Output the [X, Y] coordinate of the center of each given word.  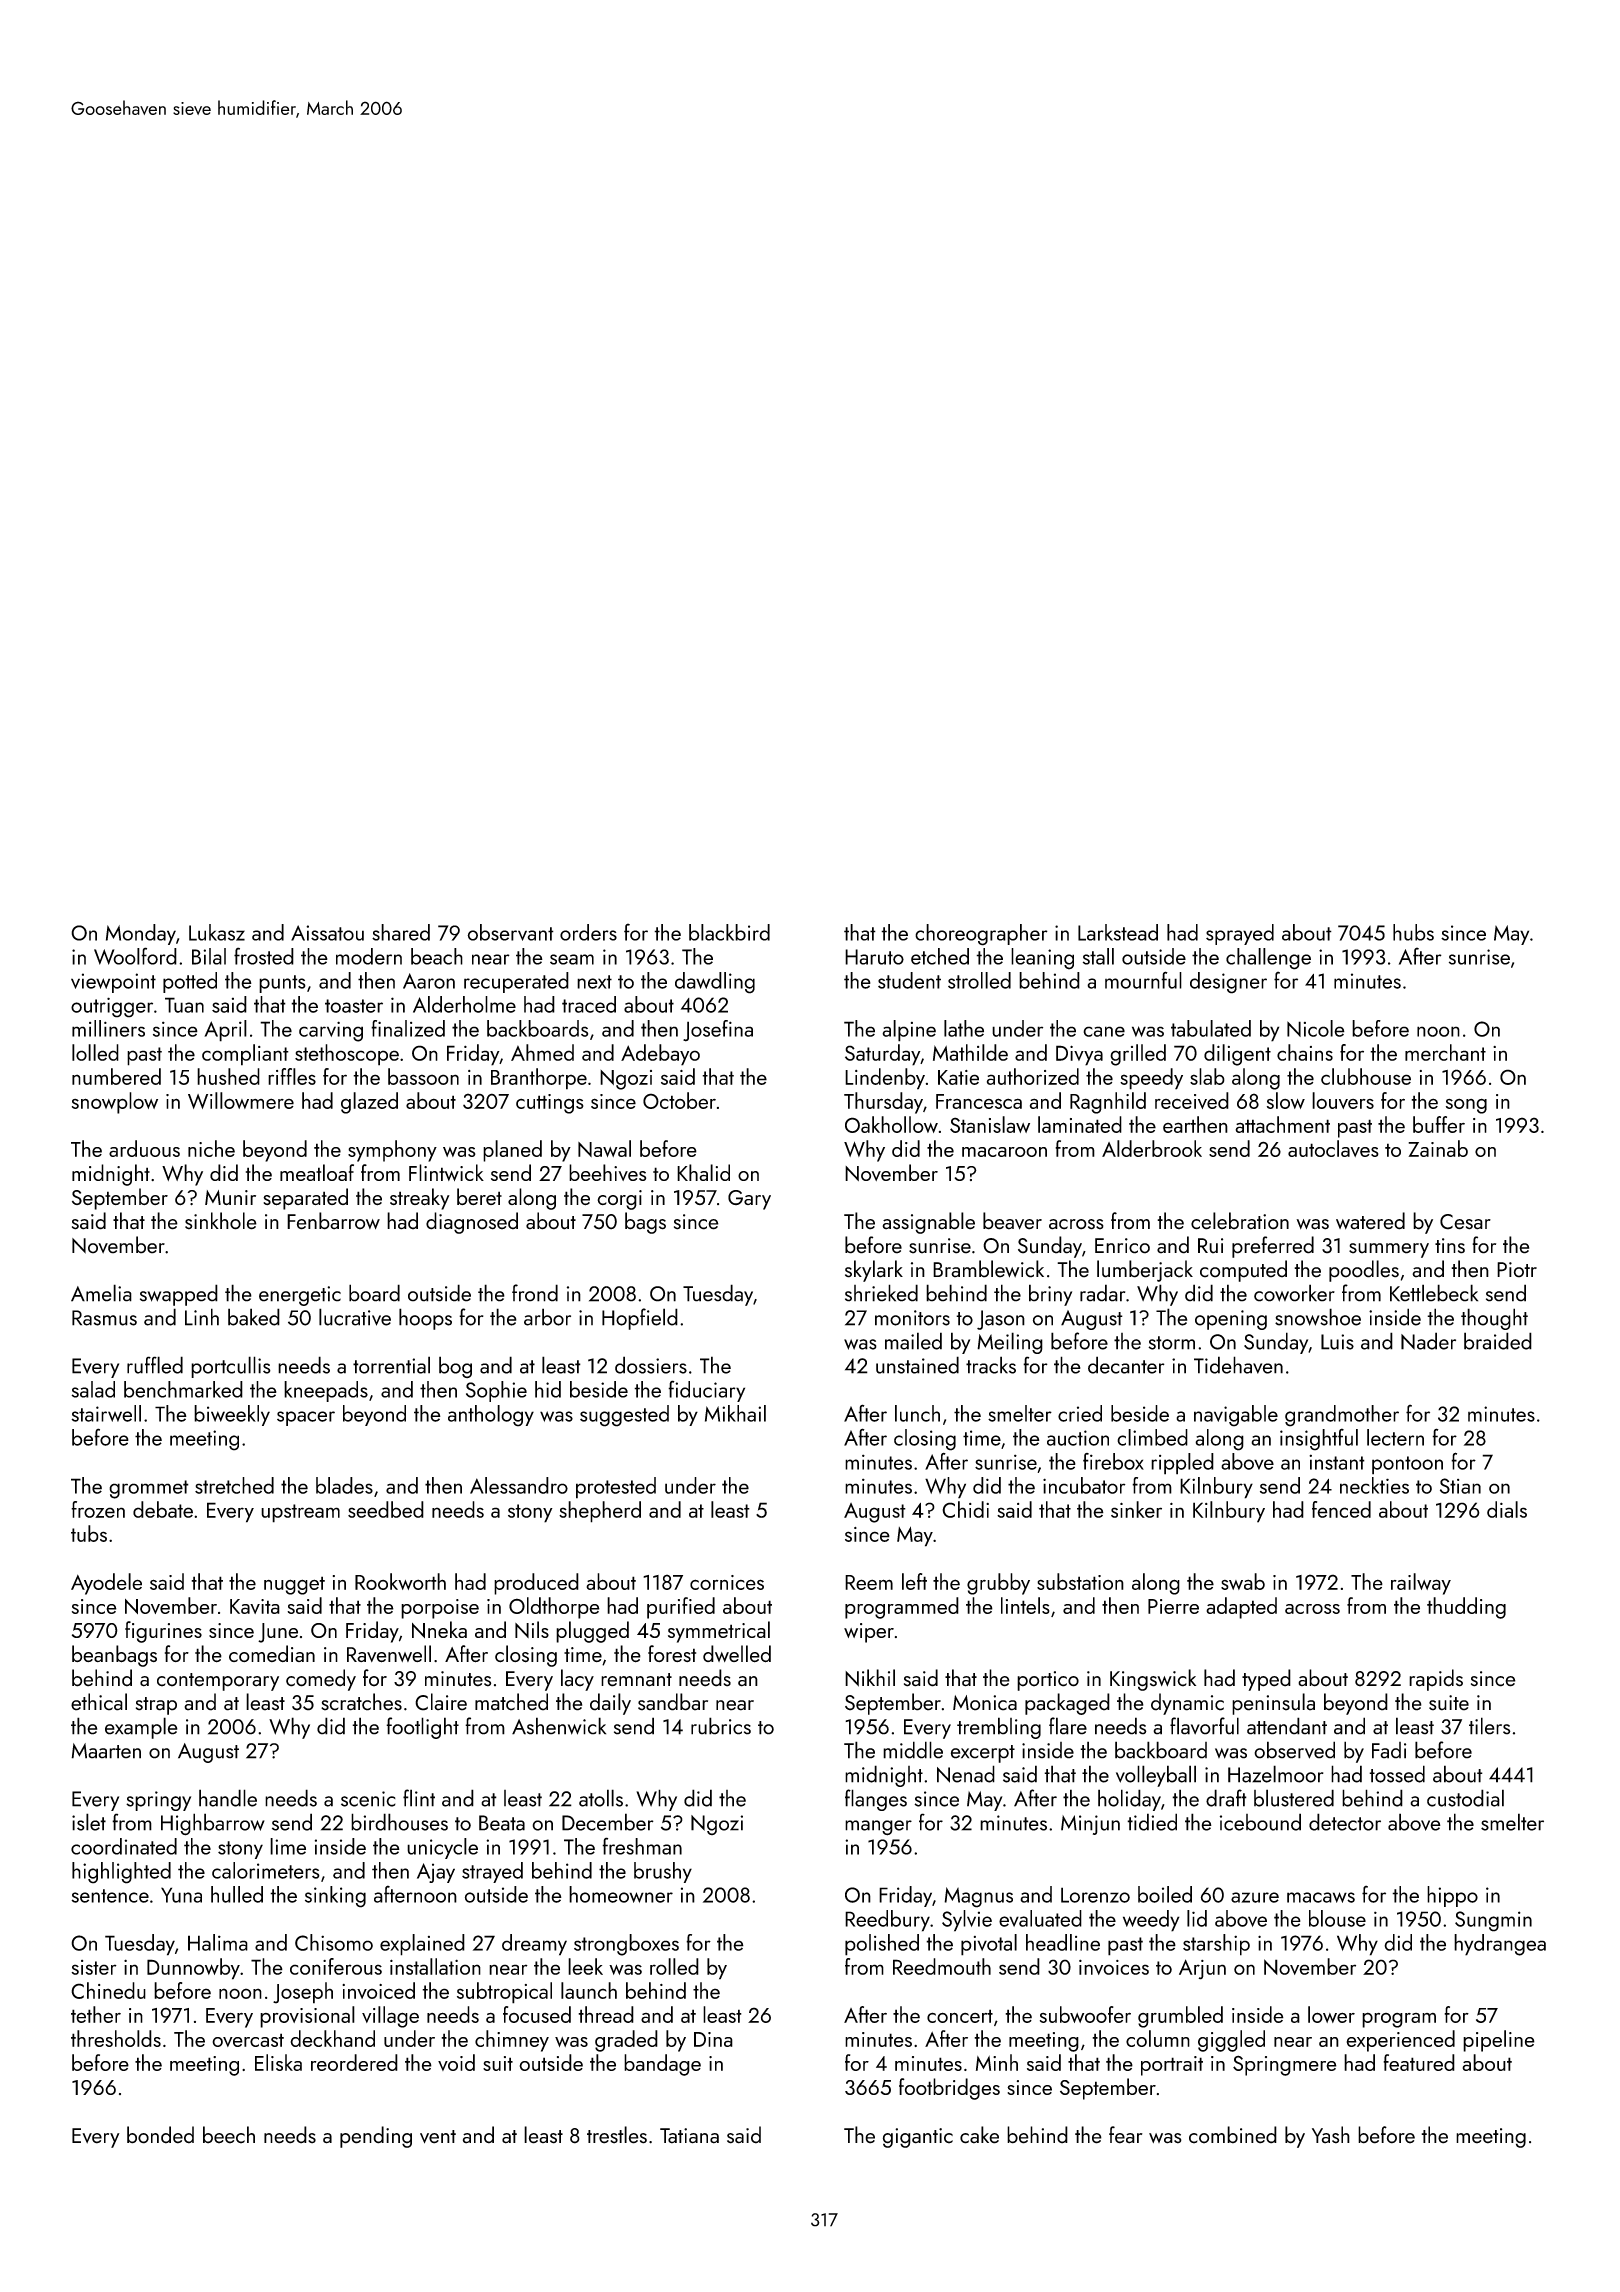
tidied [1152, 1822]
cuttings [550, 1104]
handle [228, 1798]
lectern [1395, 1437]
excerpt [983, 1754]
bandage [662, 2065]
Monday [141, 934]
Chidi [965, 1509]
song [1466, 1106]
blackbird [729, 932]
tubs [89, 1533]
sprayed [1240, 934]
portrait [1172, 2066]
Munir [230, 1197]
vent [438, 2137]
